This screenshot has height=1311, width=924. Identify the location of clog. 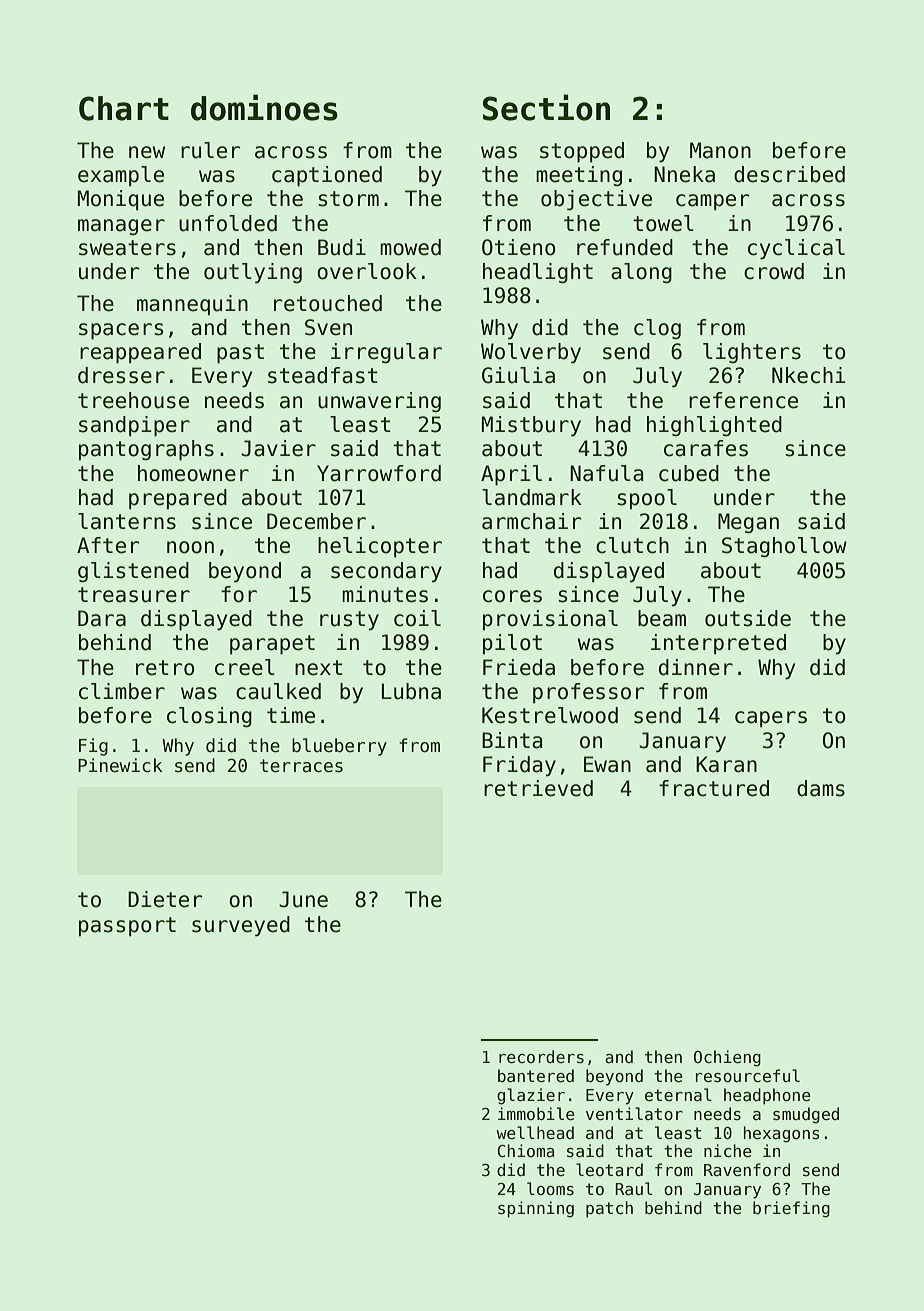
(657, 329).
